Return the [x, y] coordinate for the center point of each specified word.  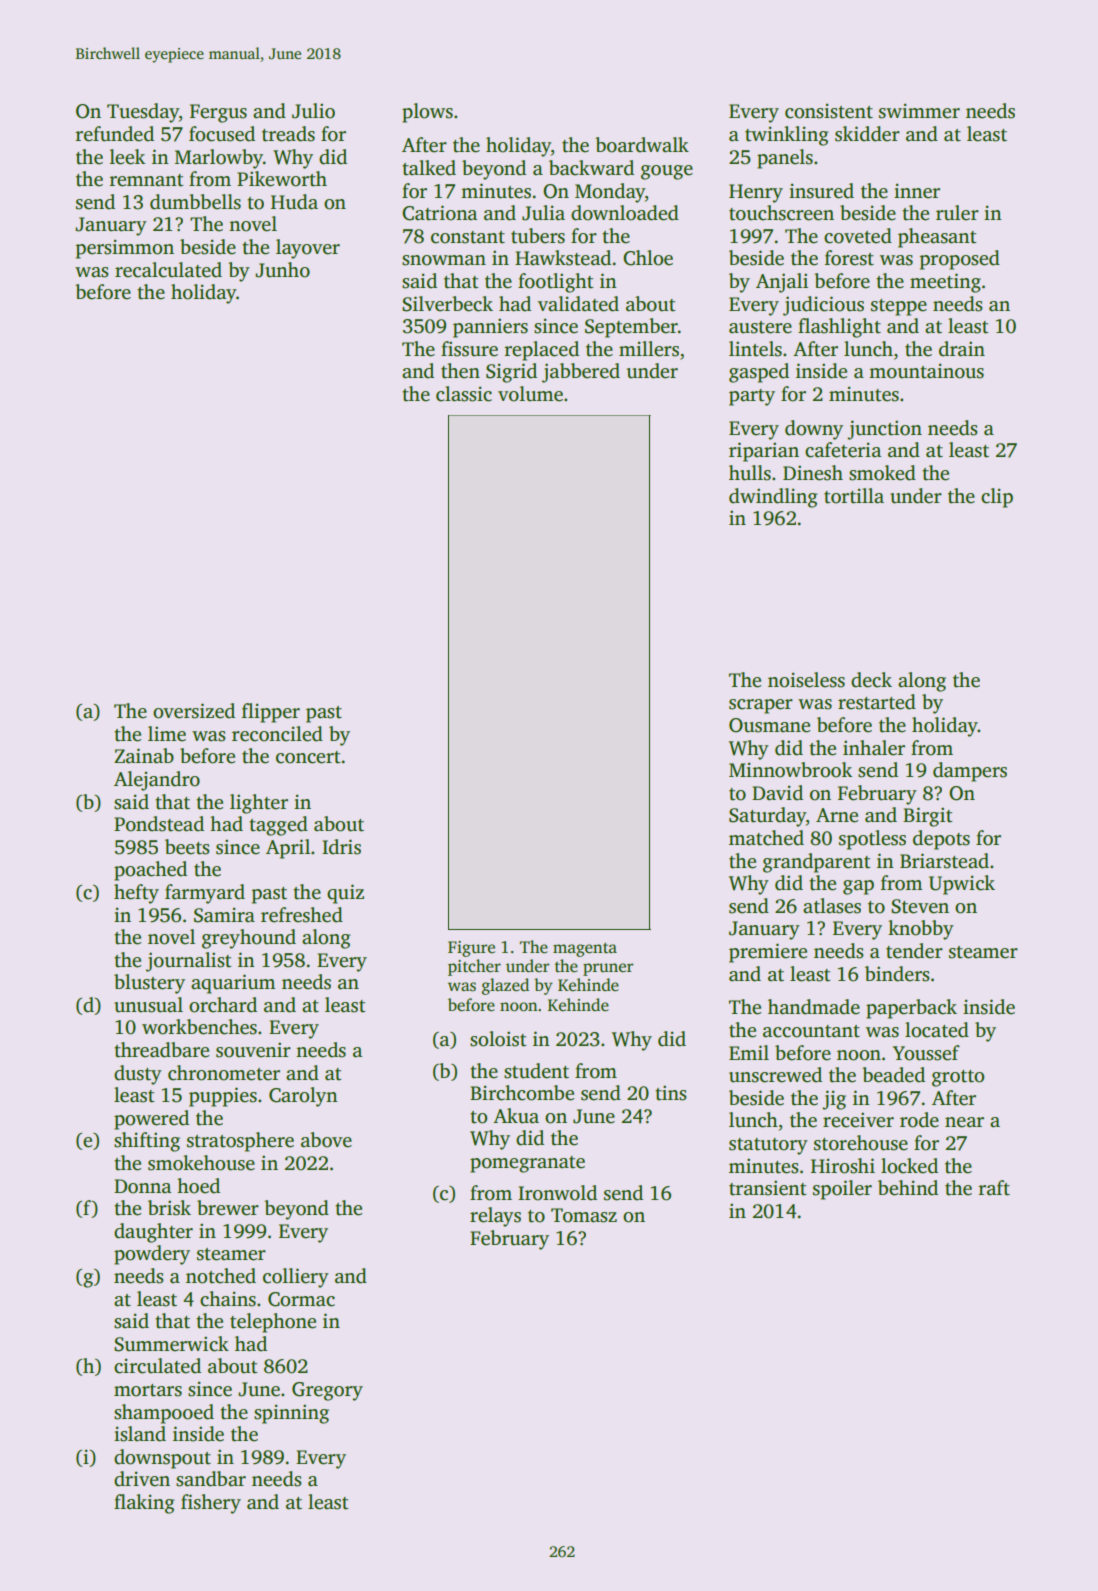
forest [849, 258]
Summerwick [171, 1344]
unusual [148, 1005]
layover [308, 249]
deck [871, 680]
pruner [608, 969]
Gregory [327, 1391]
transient [768, 1188]
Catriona [439, 213]
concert [308, 757]
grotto [958, 1078]
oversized [194, 711]
